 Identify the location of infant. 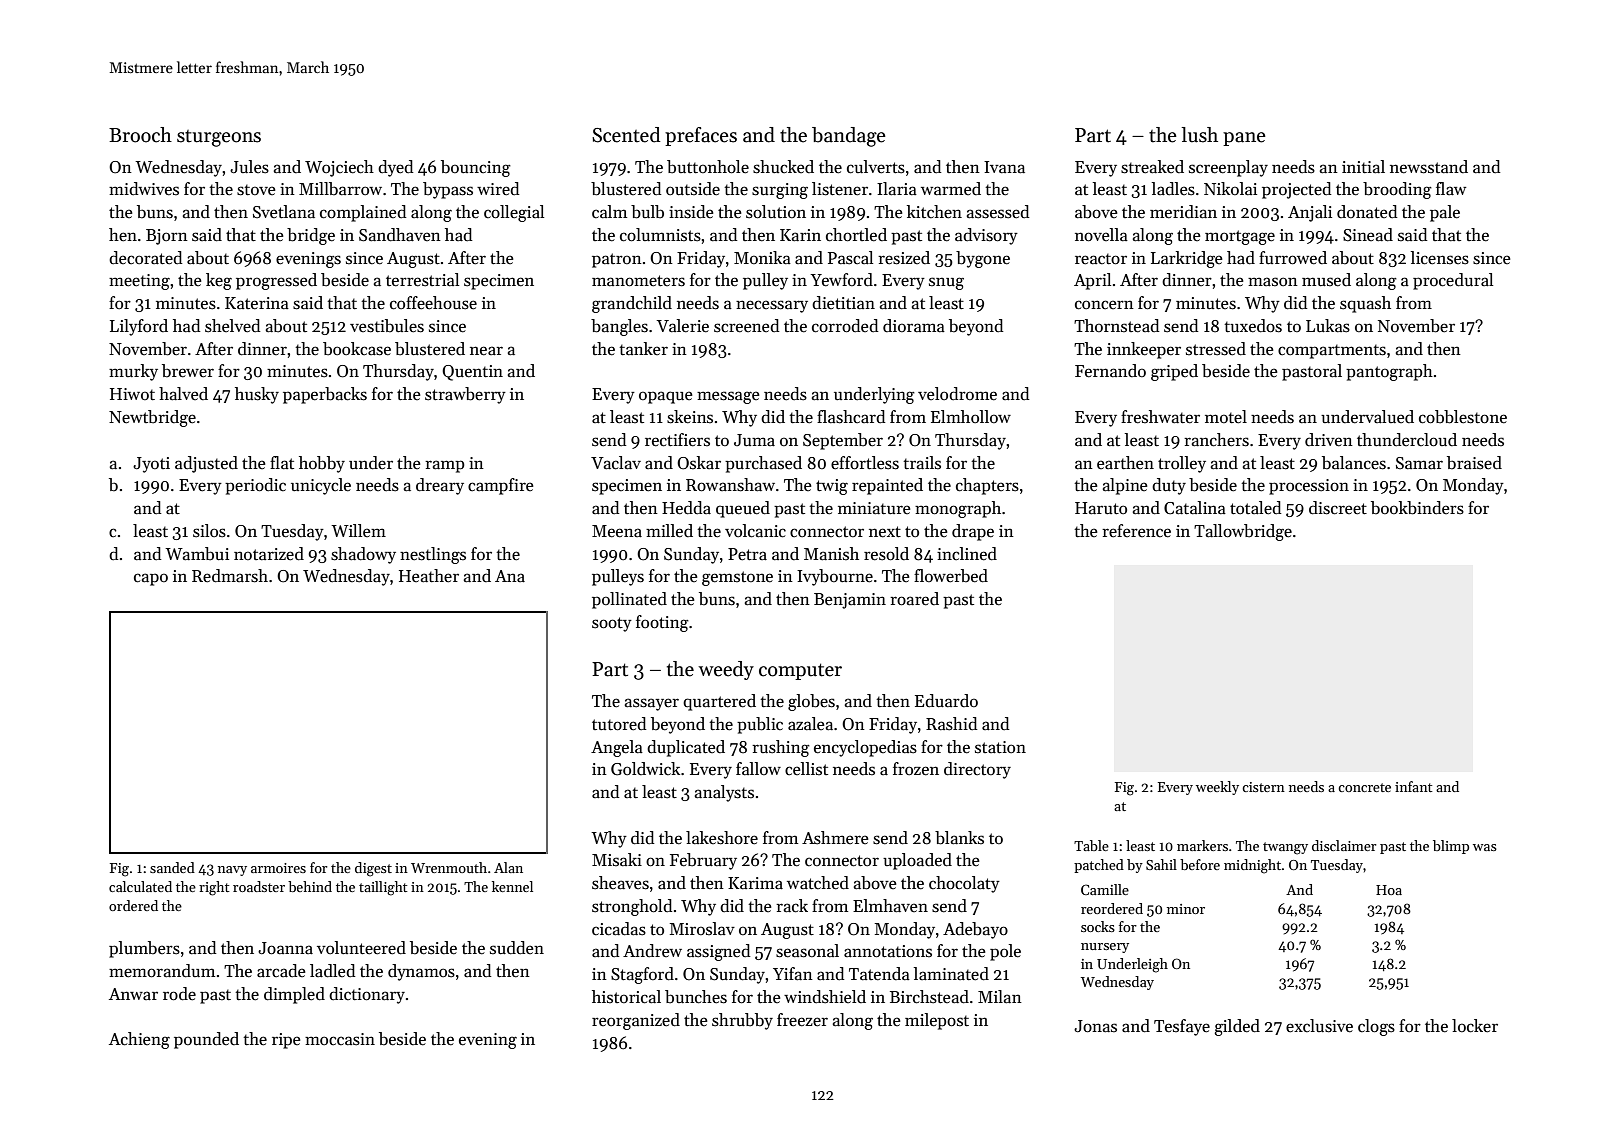
(1414, 786).
